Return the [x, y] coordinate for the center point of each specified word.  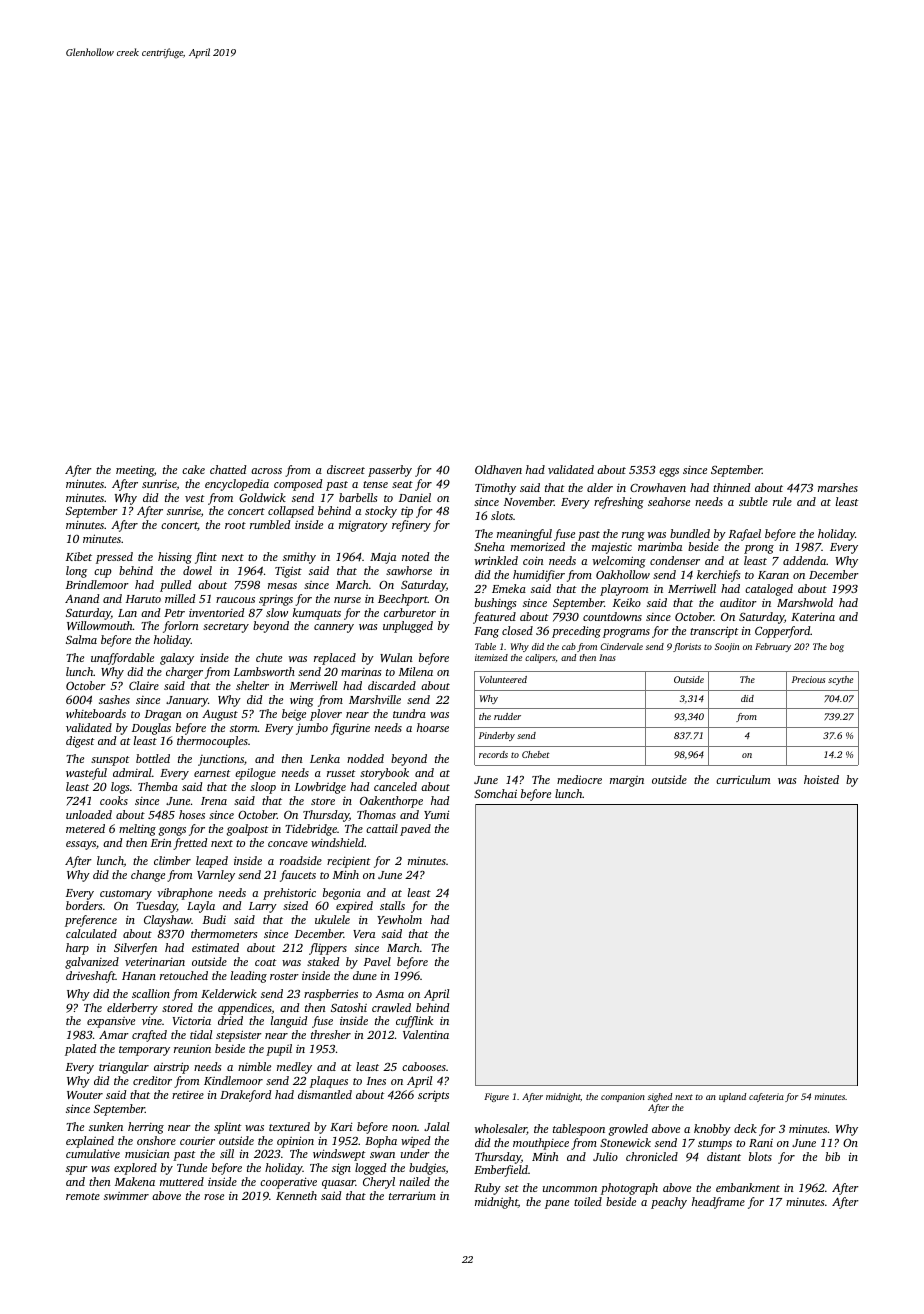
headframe [718, 1203]
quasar [339, 1184]
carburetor [410, 612]
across [266, 471]
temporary [144, 1051]
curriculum [743, 779]
